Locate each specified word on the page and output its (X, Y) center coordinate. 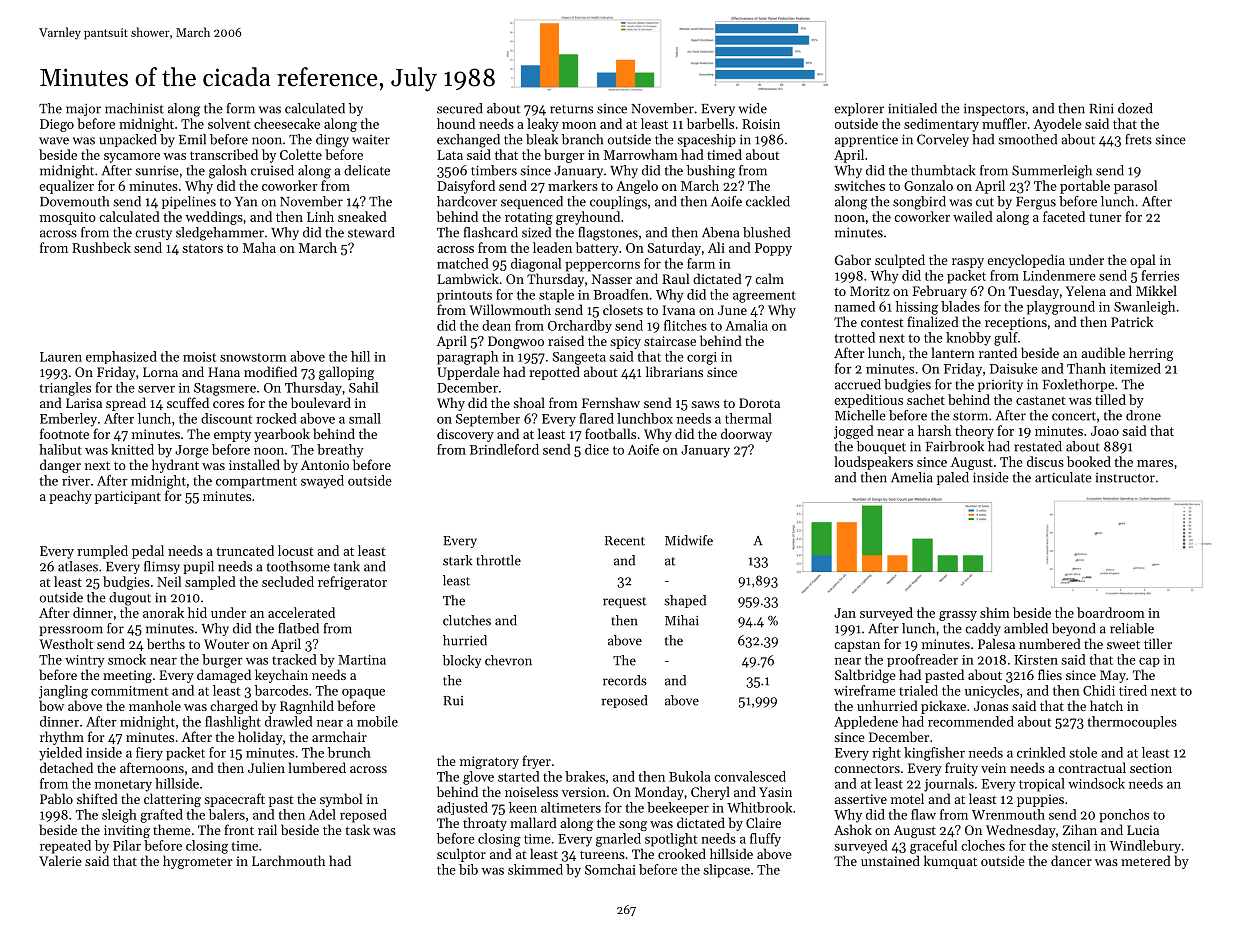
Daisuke (1014, 368)
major (83, 109)
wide (752, 108)
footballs (610, 433)
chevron (508, 660)
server (156, 389)
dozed (1135, 108)
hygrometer (198, 862)
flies (1050, 674)
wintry (85, 661)
